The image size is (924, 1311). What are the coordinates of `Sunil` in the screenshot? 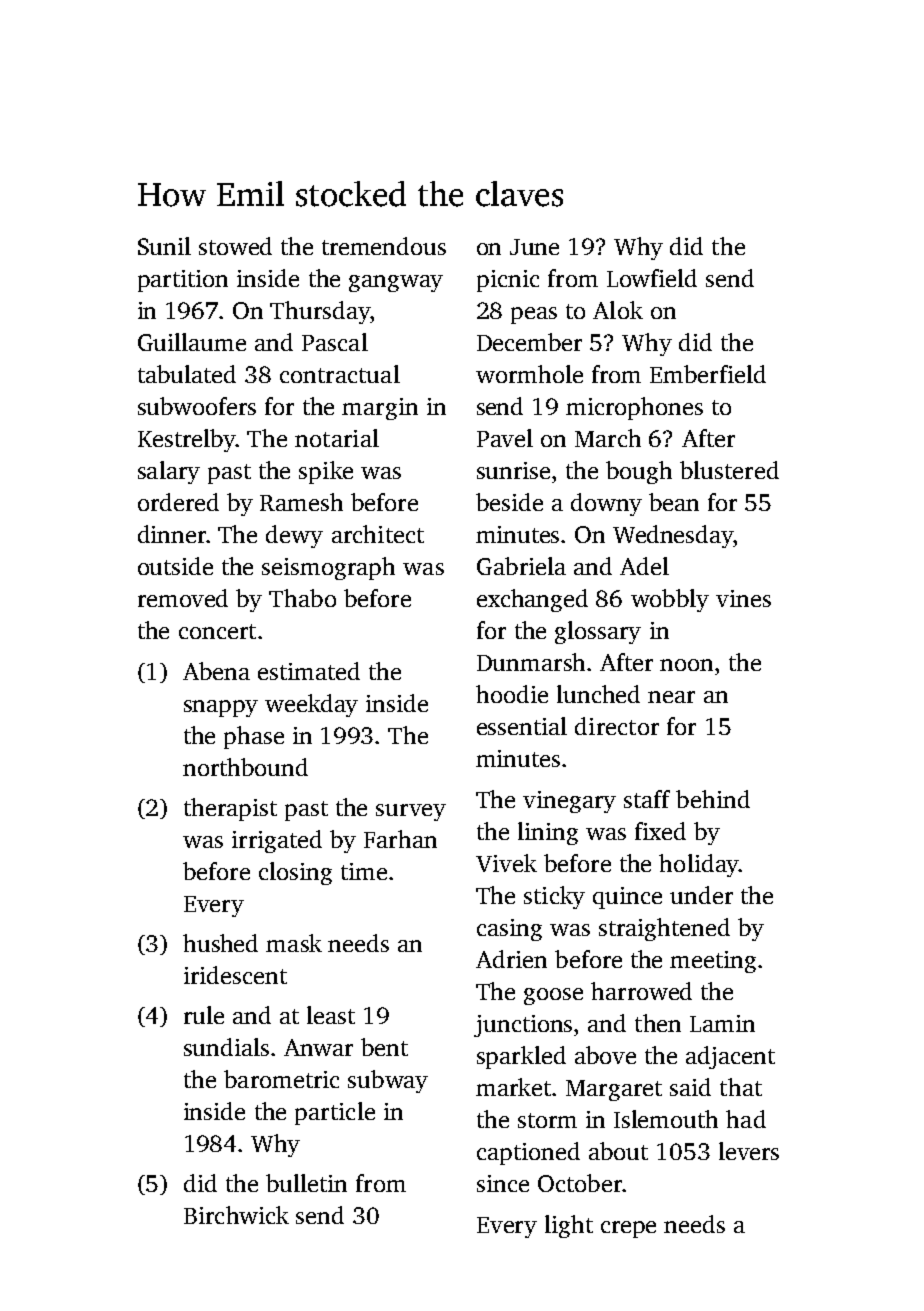 It's located at (164, 246).
